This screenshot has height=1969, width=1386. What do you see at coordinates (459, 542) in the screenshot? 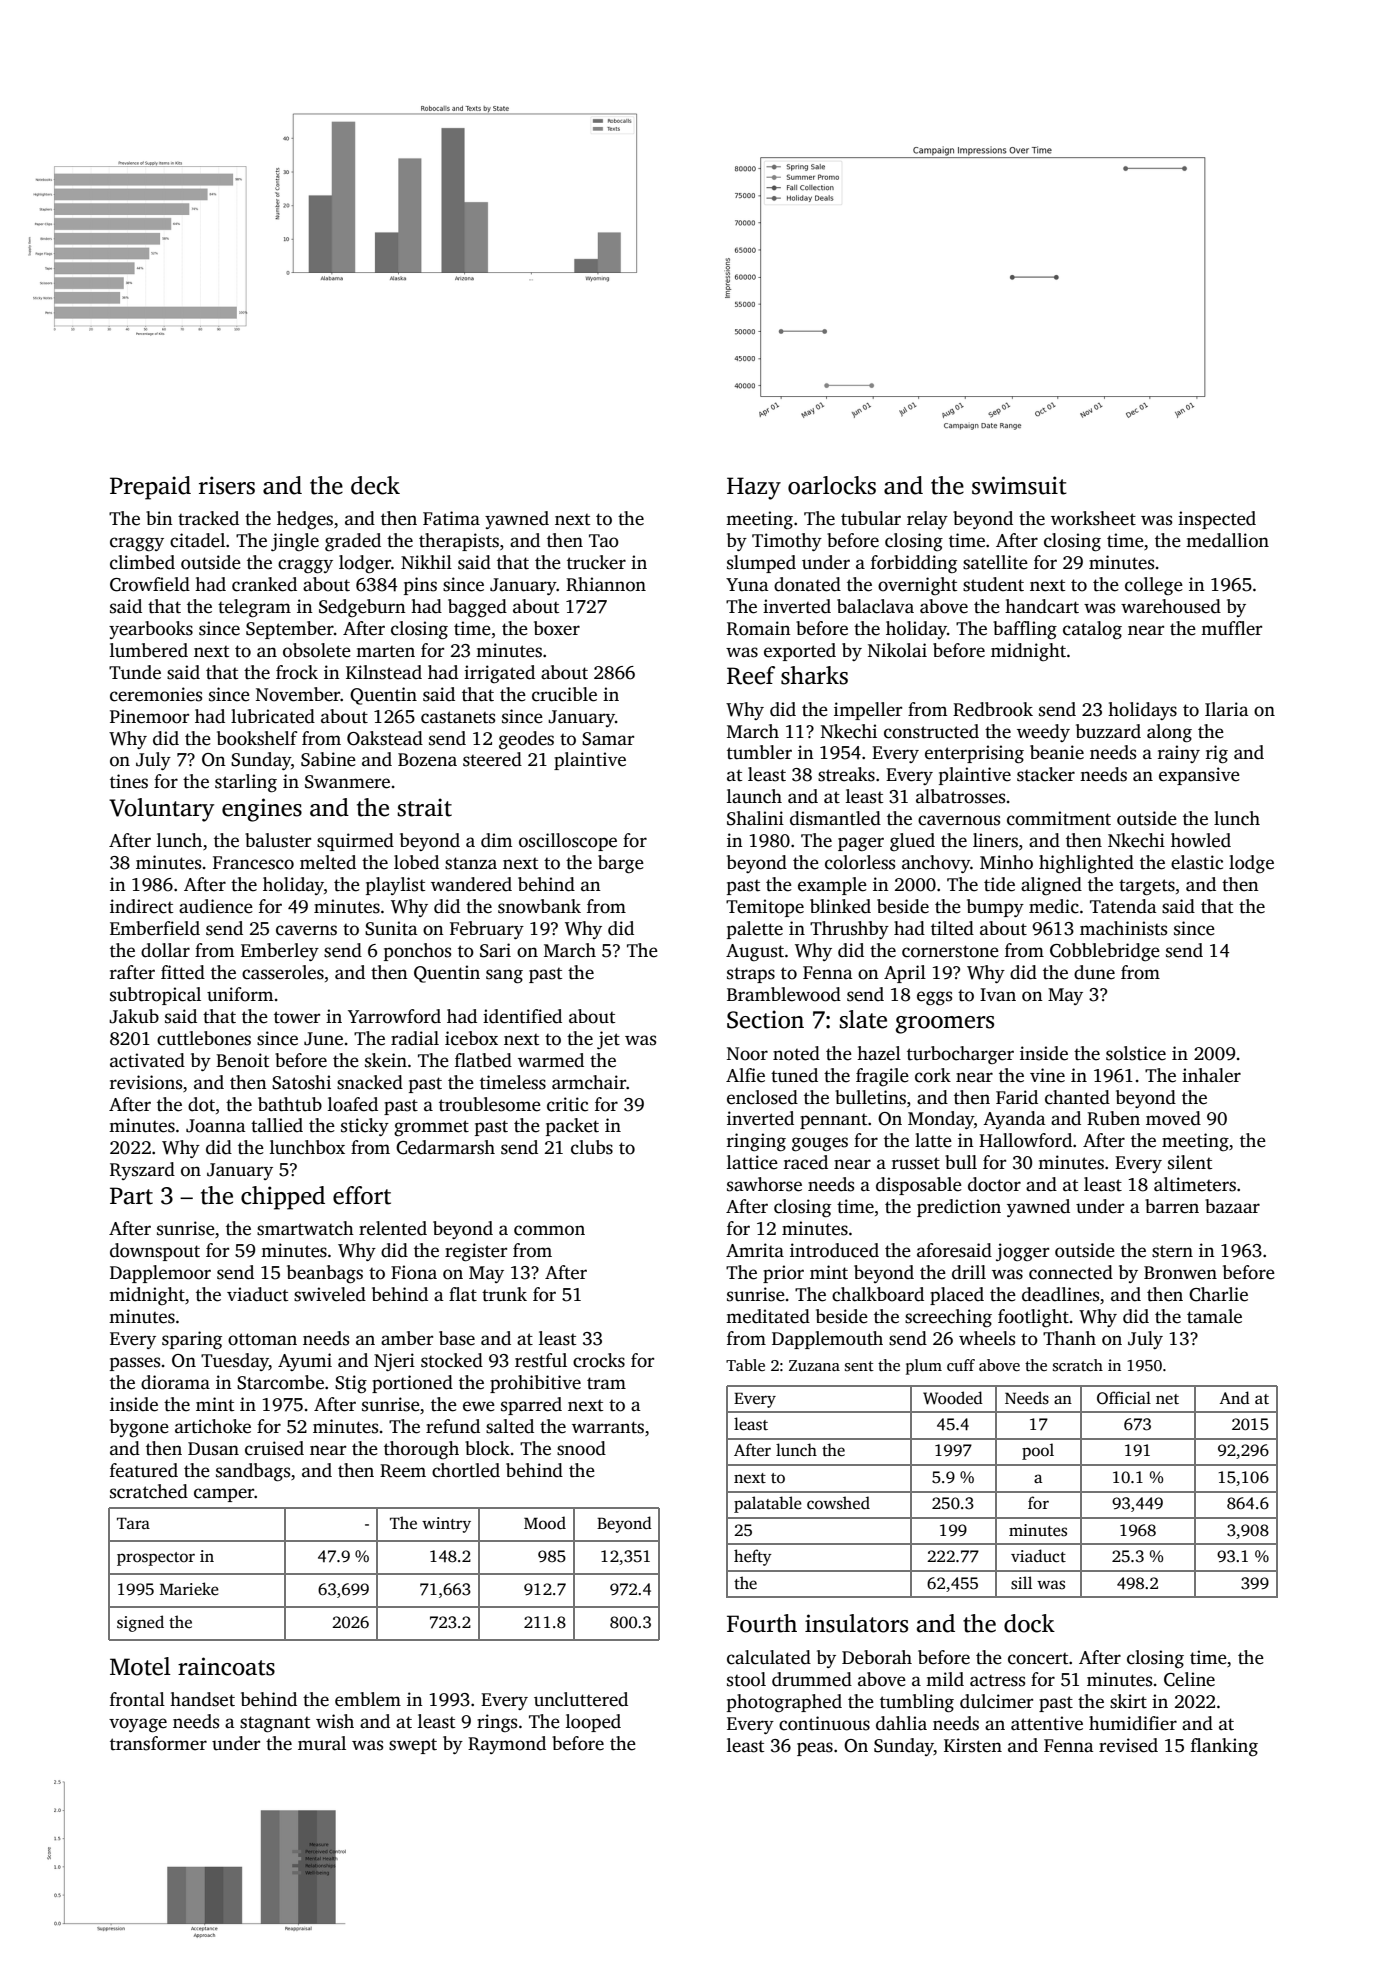
I see `therapists` at bounding box center [459, 542].
